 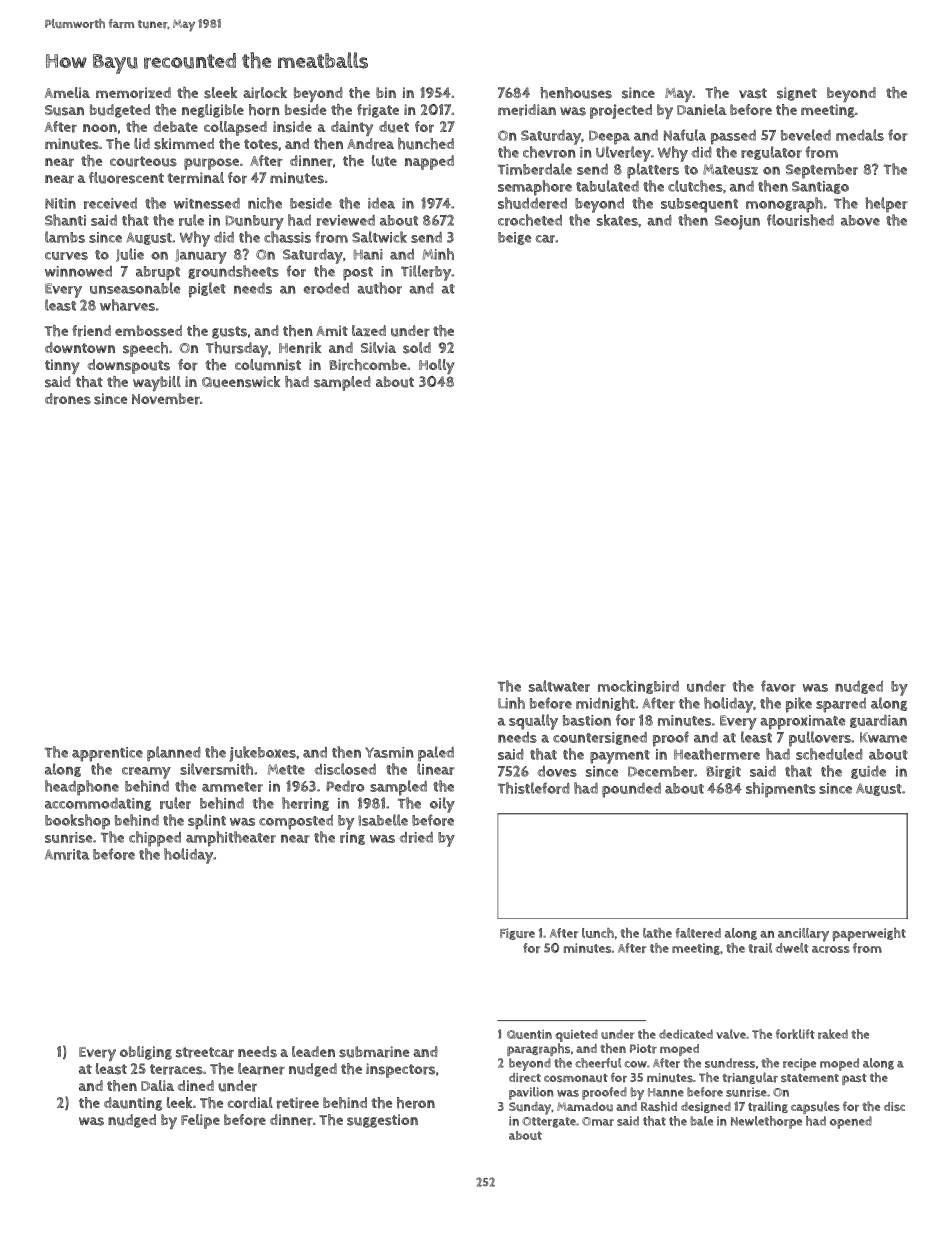 What do you see at coordinates (67, 92) in the page?
I see `Amelia` at bounding box center [67, 92].
